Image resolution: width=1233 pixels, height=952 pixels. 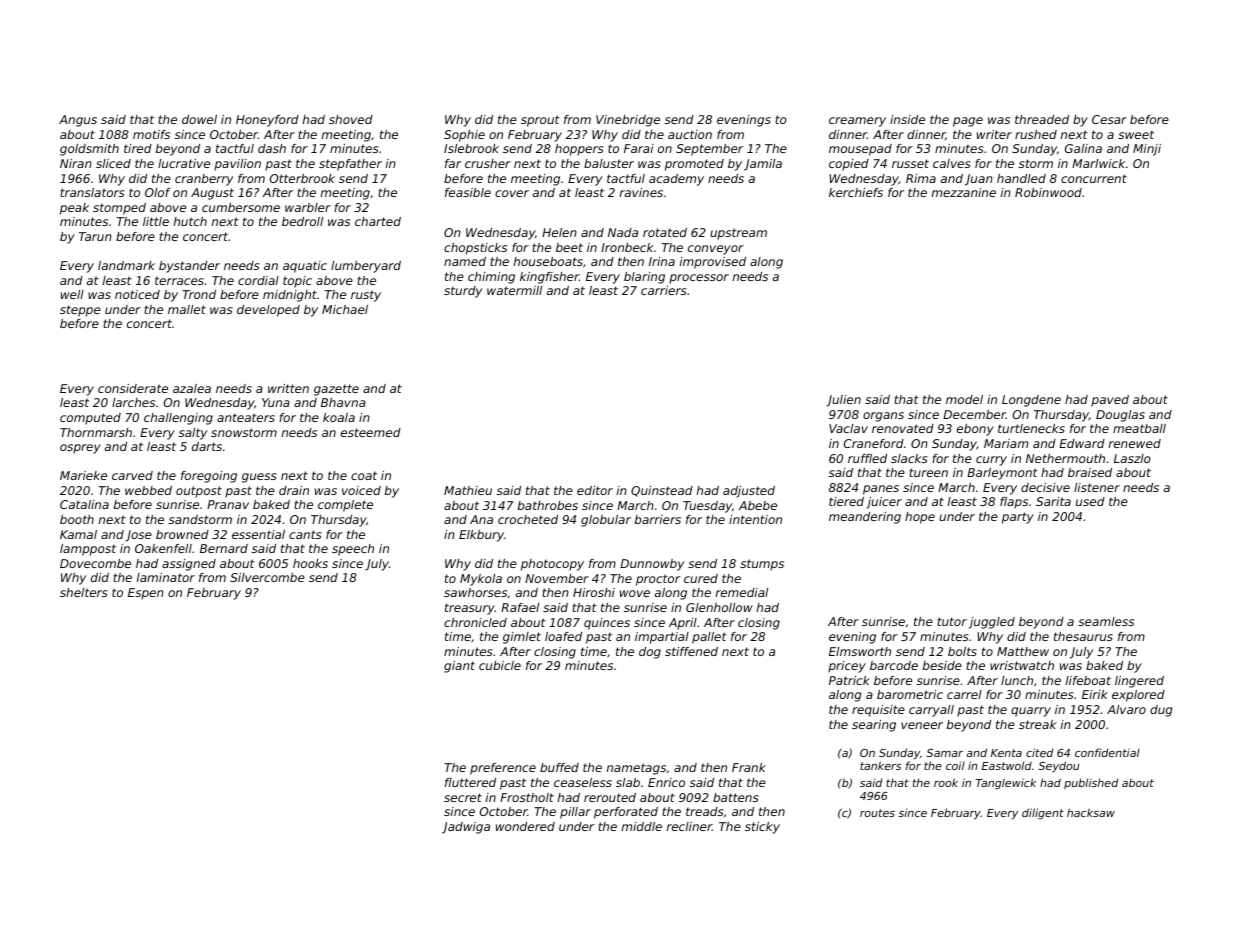 I want to click on ravines, so click(x=641, y=192).
